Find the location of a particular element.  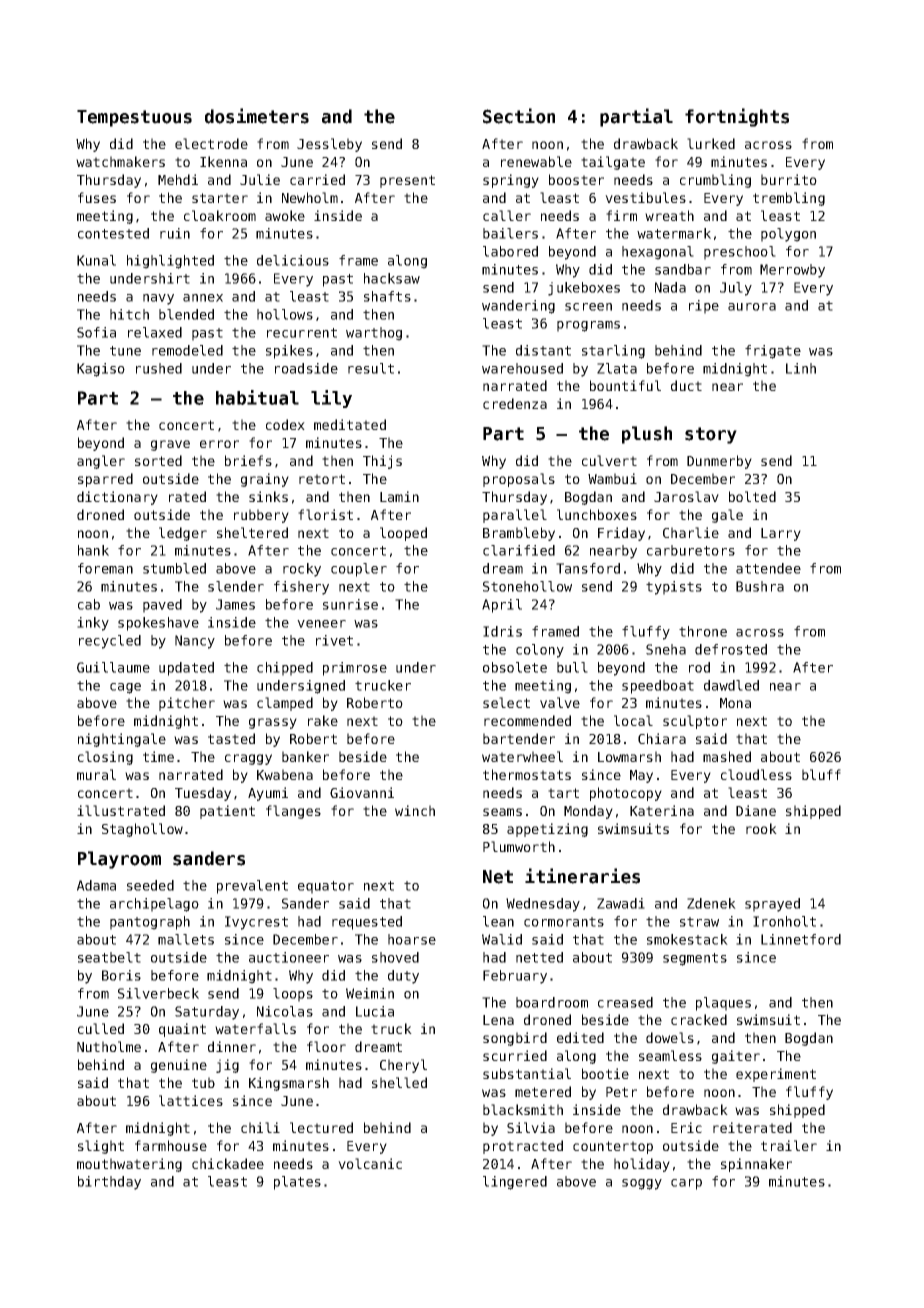

Section is located at coordinates (519, 116).
